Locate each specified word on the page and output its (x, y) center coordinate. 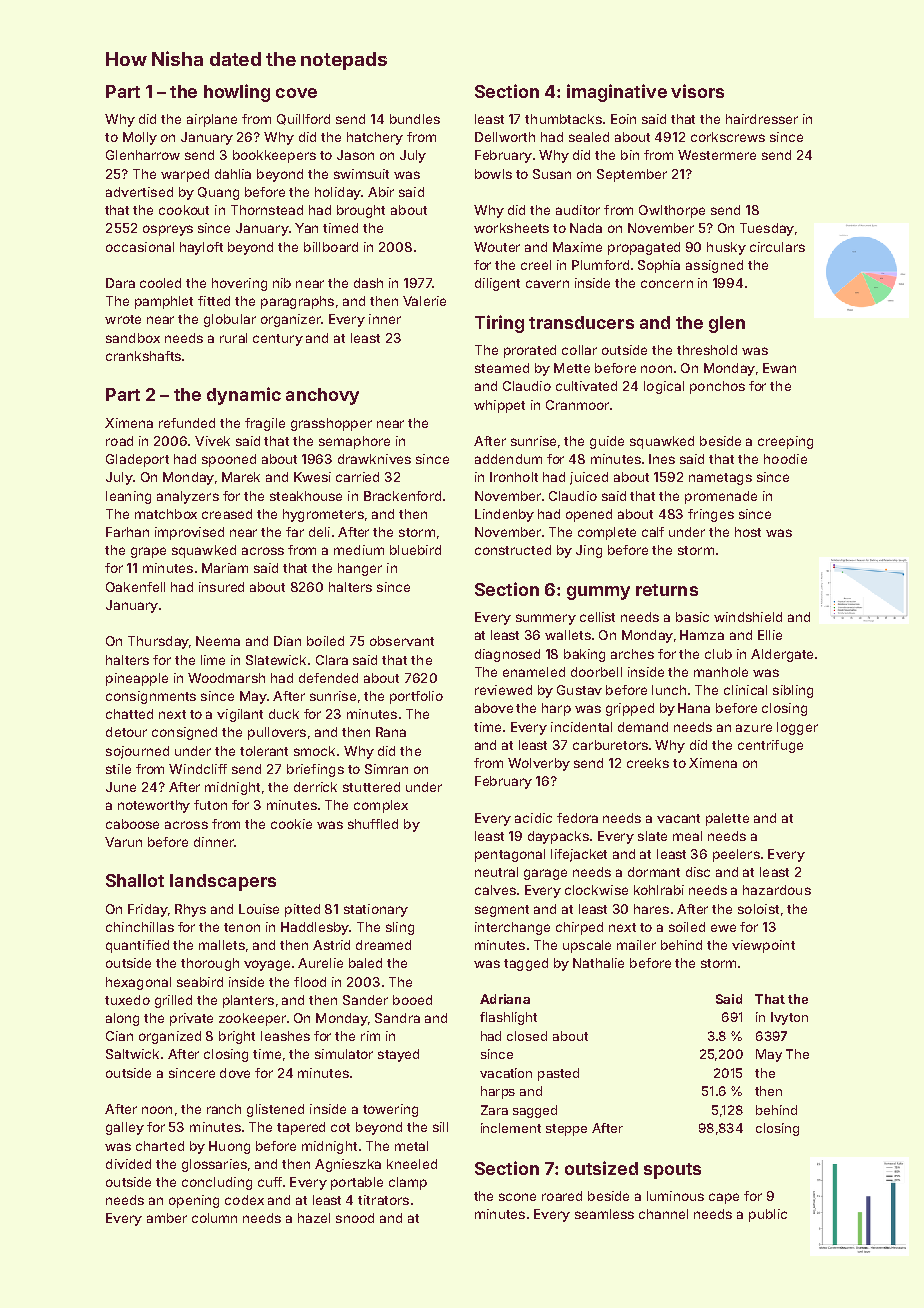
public (768, 1215)
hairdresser (762, 119)
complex (381, 806)
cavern (547, 284)
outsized (601, 1168)
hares (651, 909)
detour (126, 732)
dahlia (233, 174)
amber (167, 1218)
